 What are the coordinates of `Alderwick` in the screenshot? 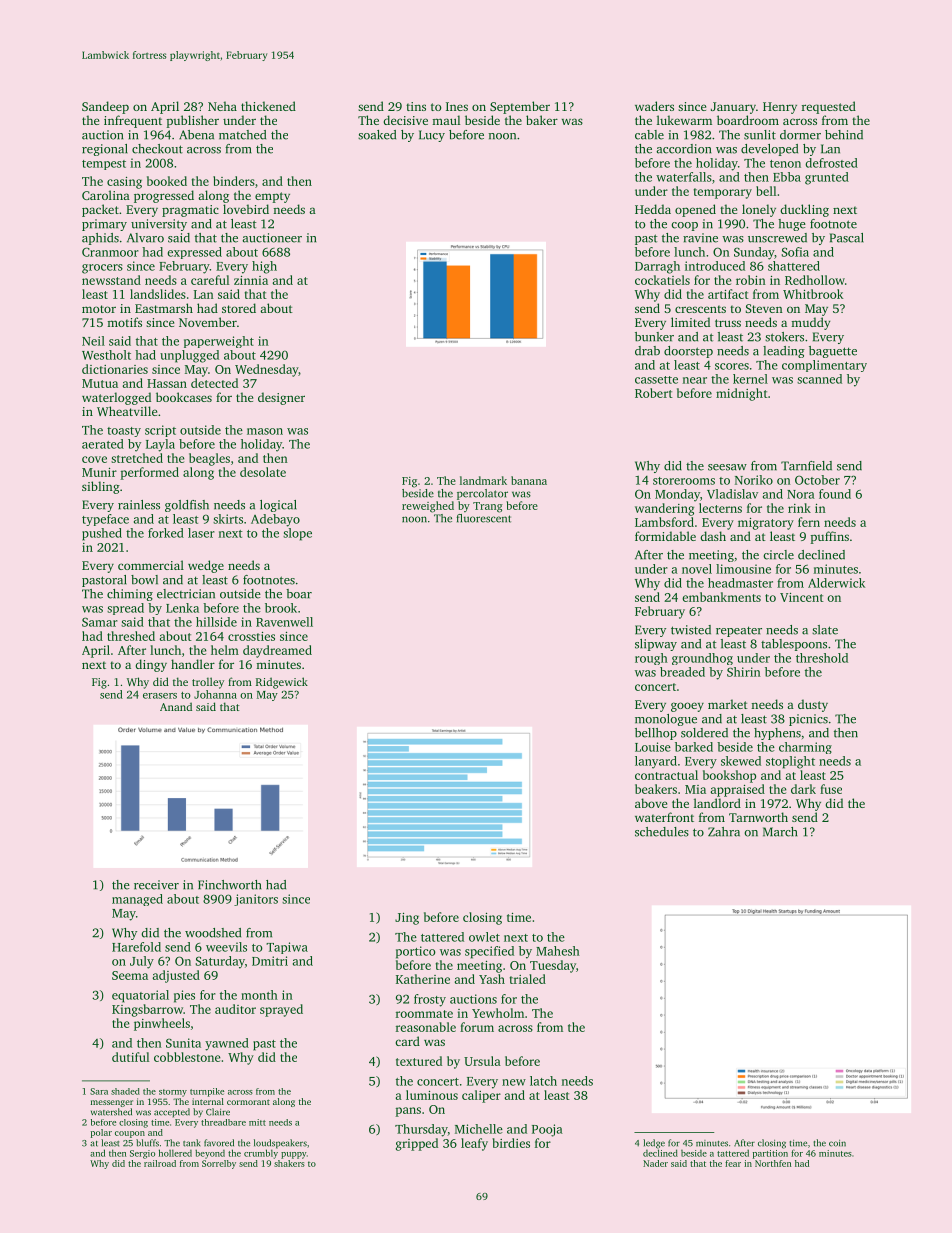 It's located at (836, 583).
